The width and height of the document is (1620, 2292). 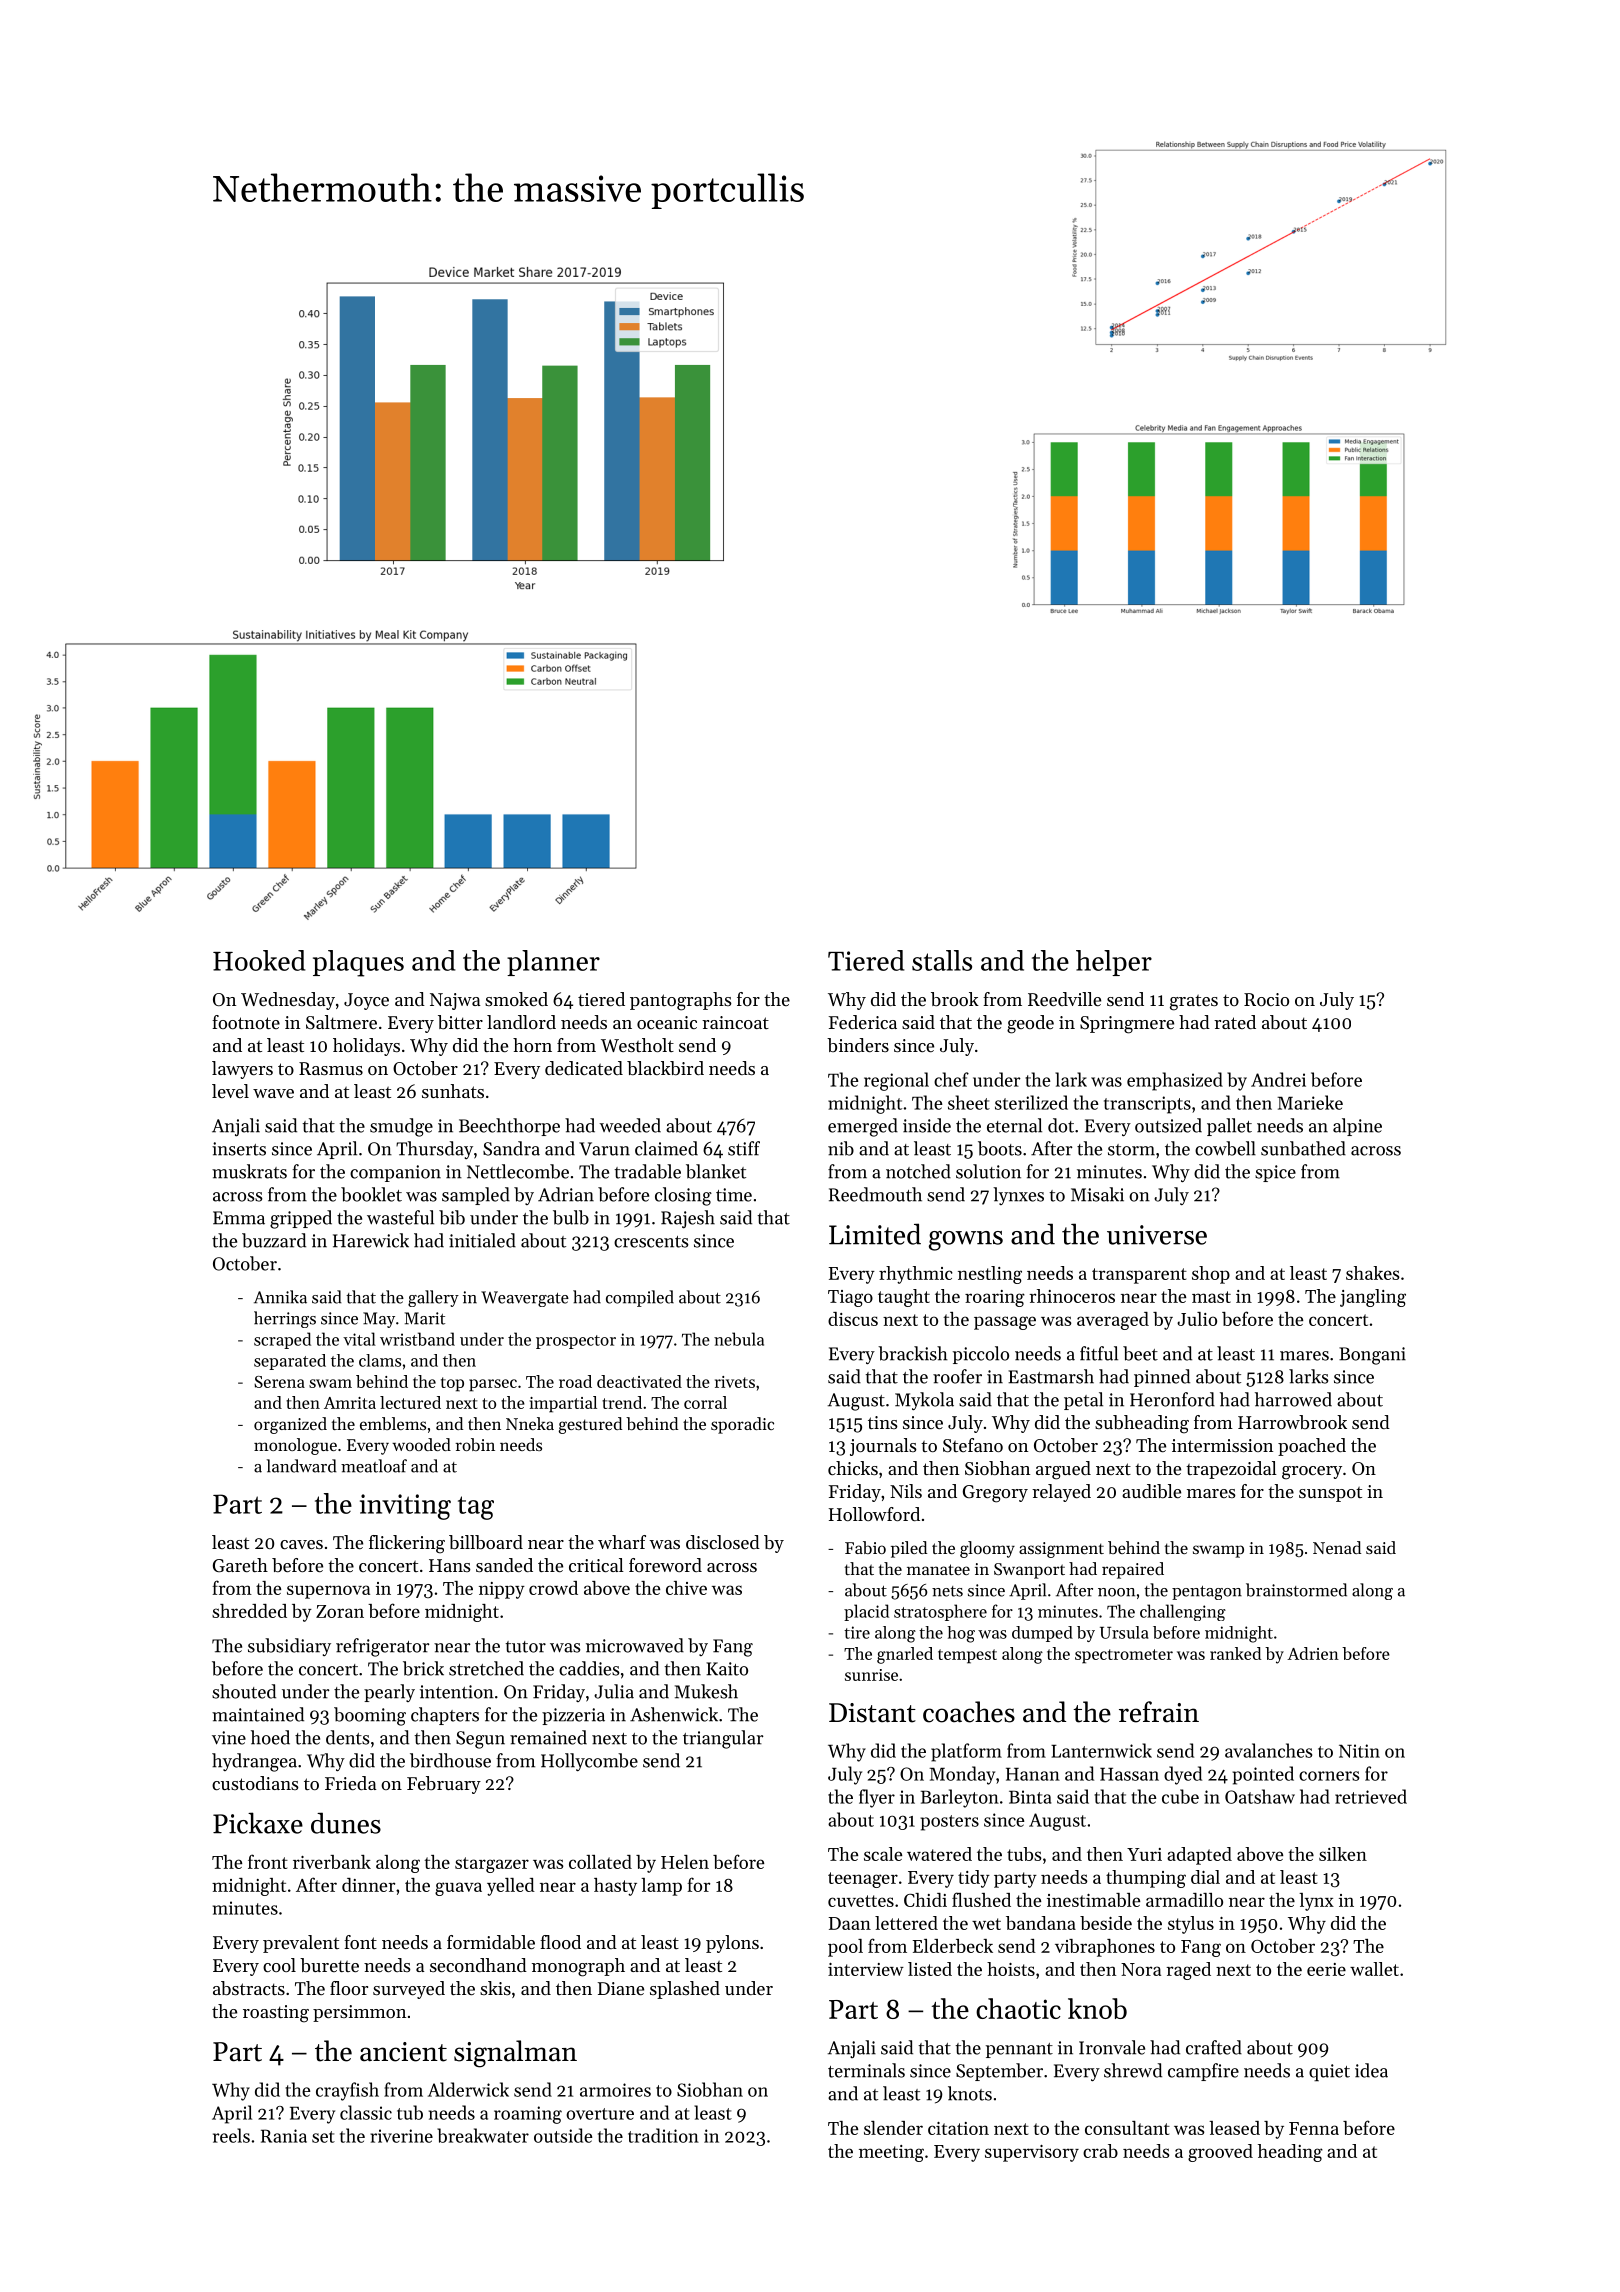 I want to click on landlord, so click(x=521, y=1022).
